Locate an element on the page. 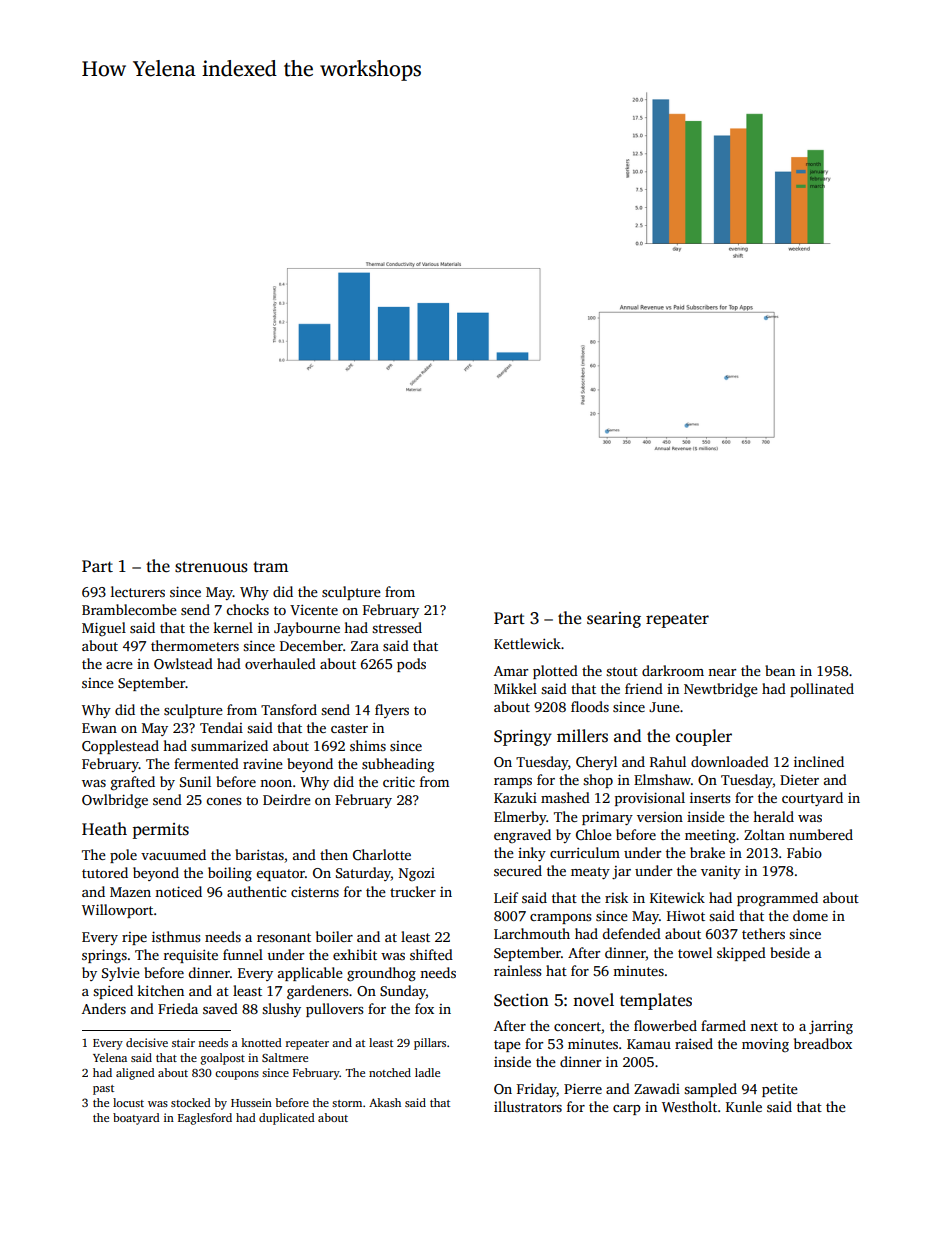 The width and height of the document is (952, 1233). Eaglesford is located at coordinates (205, 1119).
